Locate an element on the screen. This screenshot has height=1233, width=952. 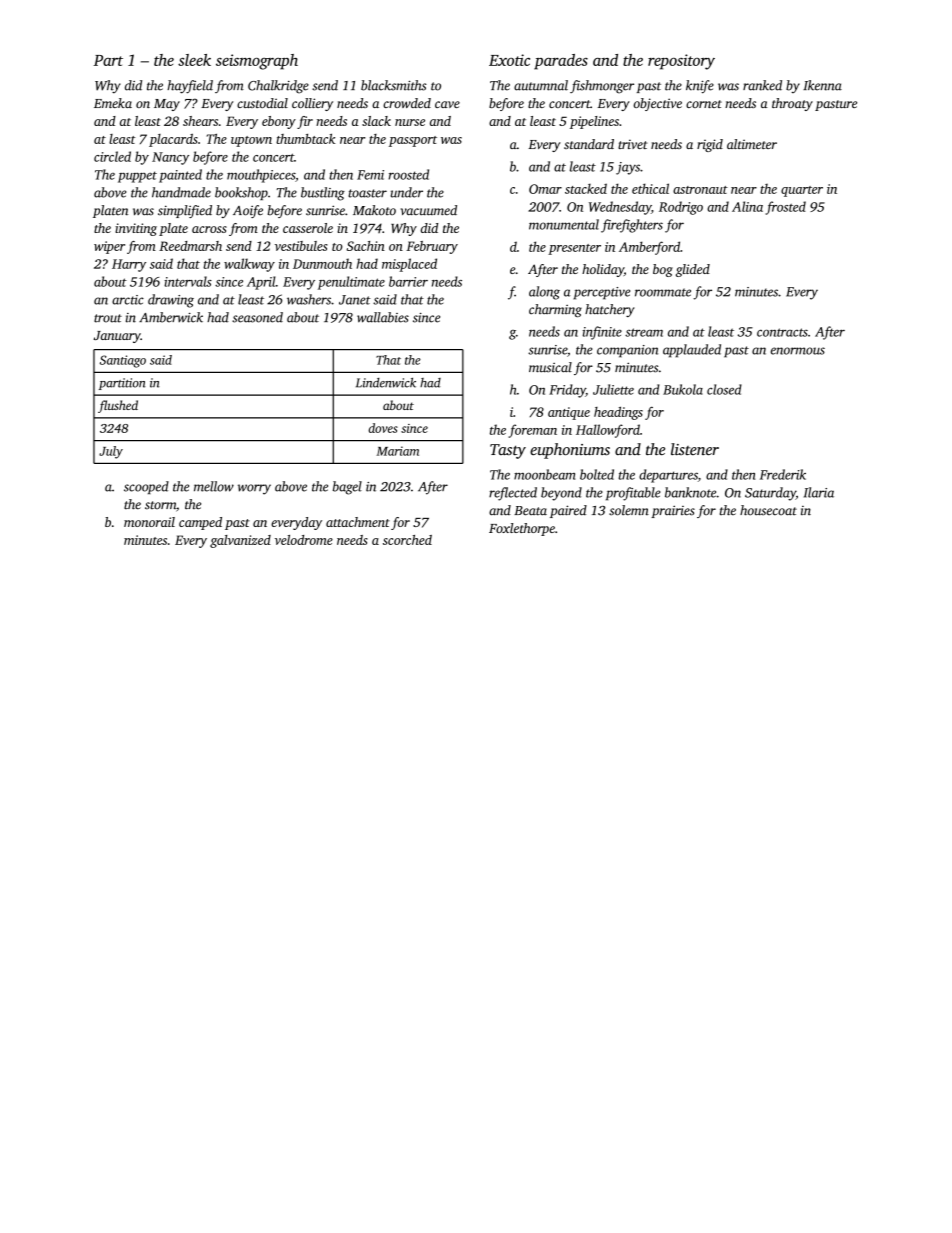
infinite is located at coordinates (602, 333).
